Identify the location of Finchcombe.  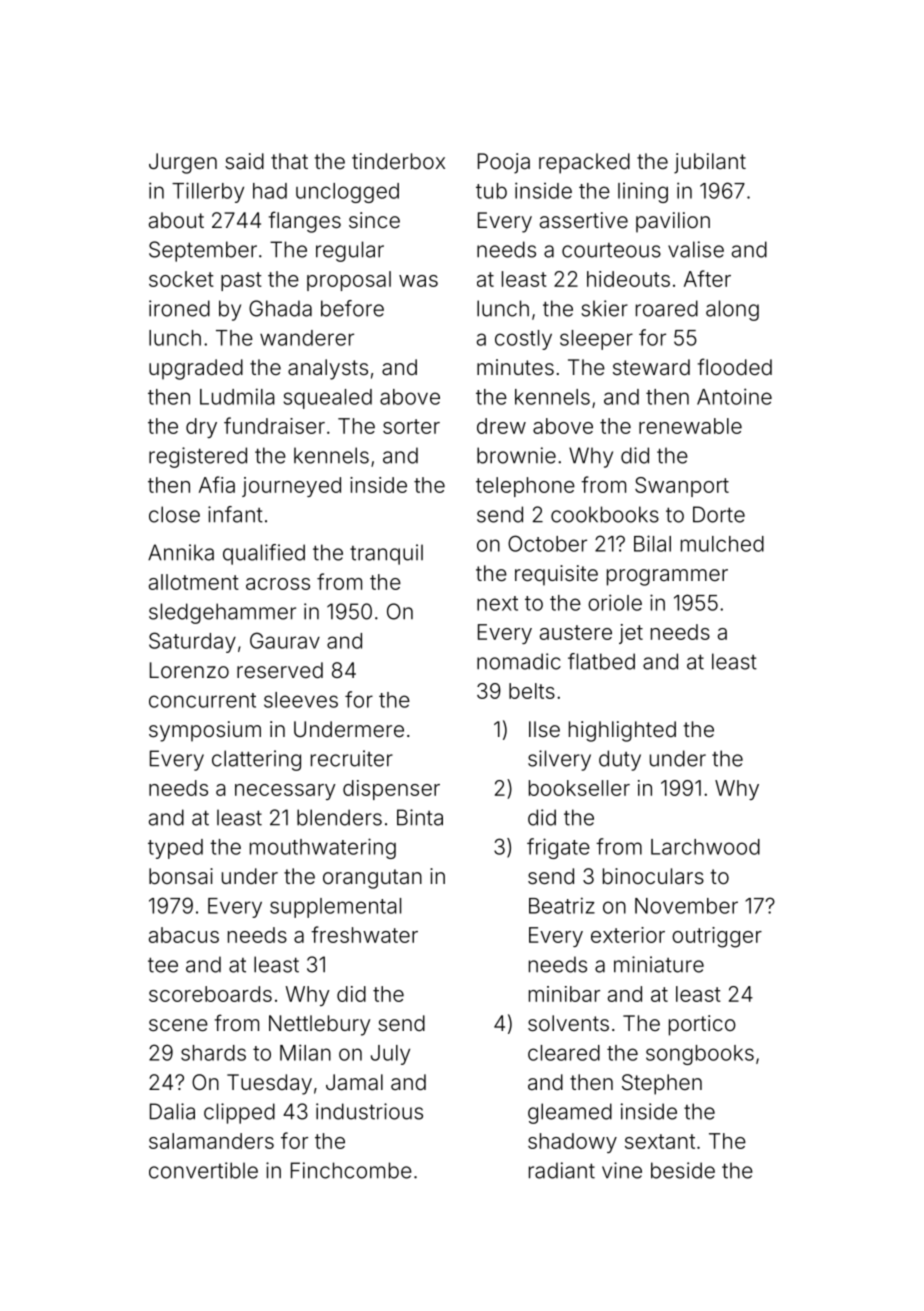
(351, 1170).
